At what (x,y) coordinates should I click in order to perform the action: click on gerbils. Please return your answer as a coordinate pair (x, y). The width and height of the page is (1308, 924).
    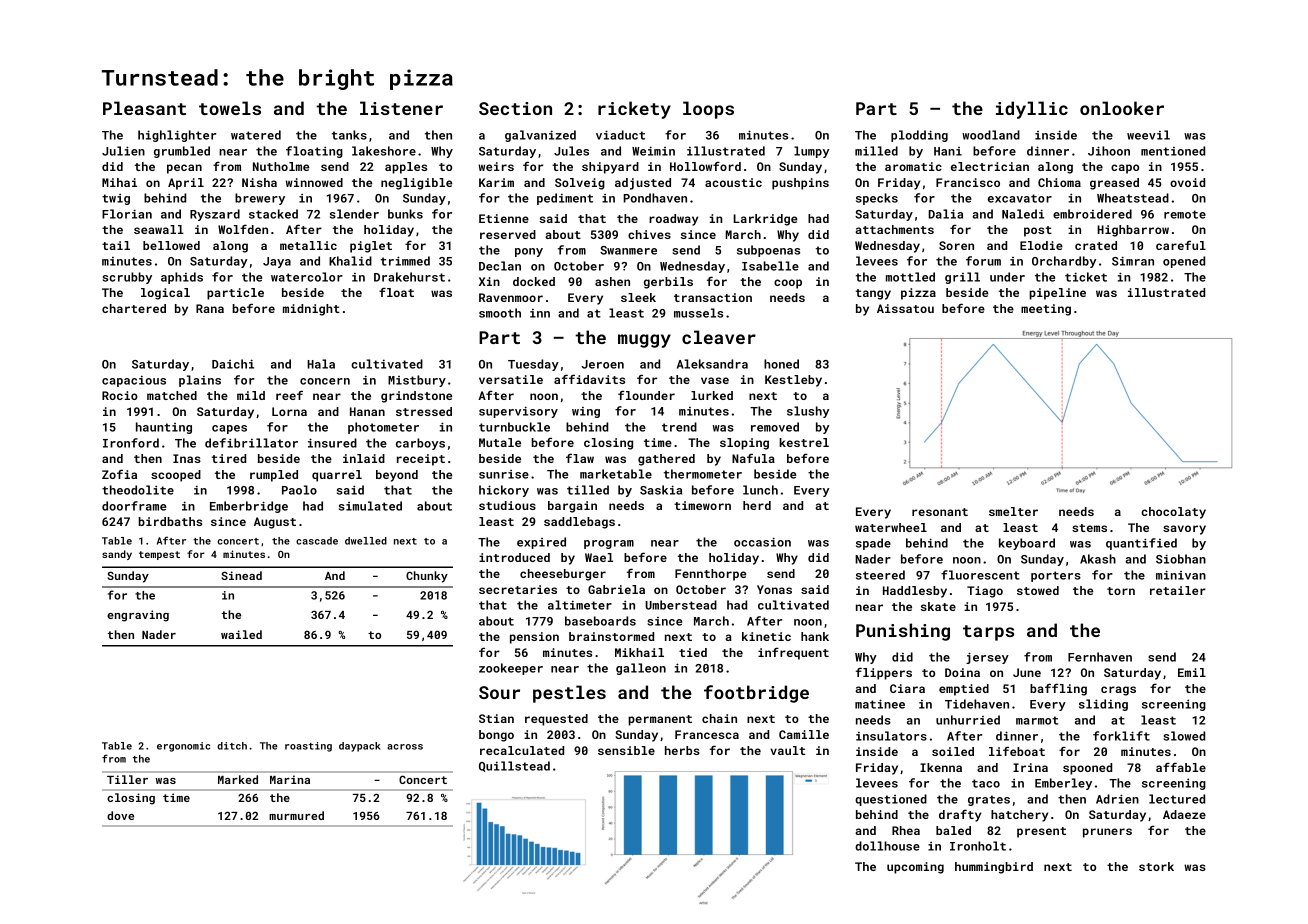
    Looking at the image, I should click on (668, 283).
